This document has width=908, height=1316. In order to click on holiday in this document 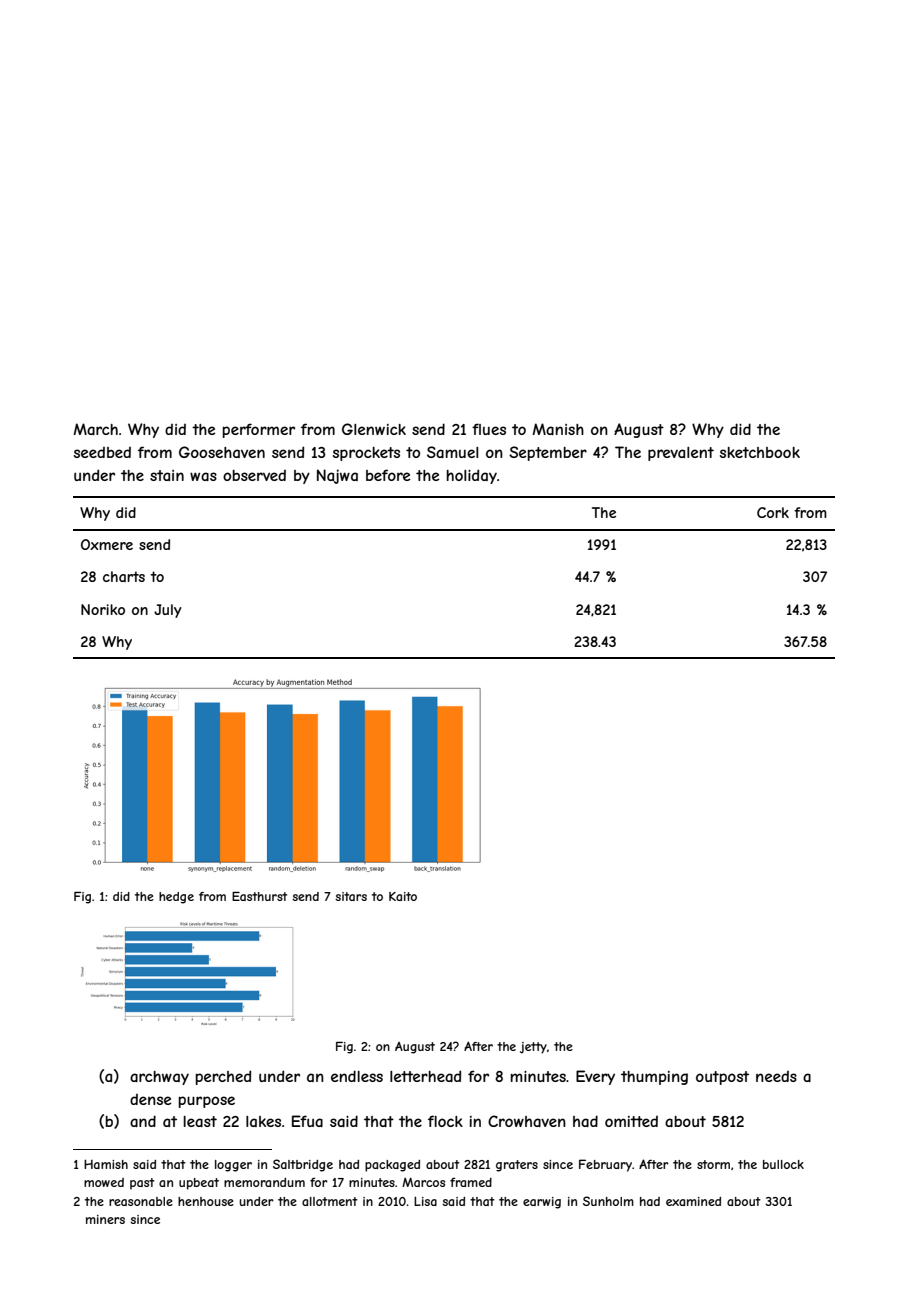, I will do `click(472, 476)`.
